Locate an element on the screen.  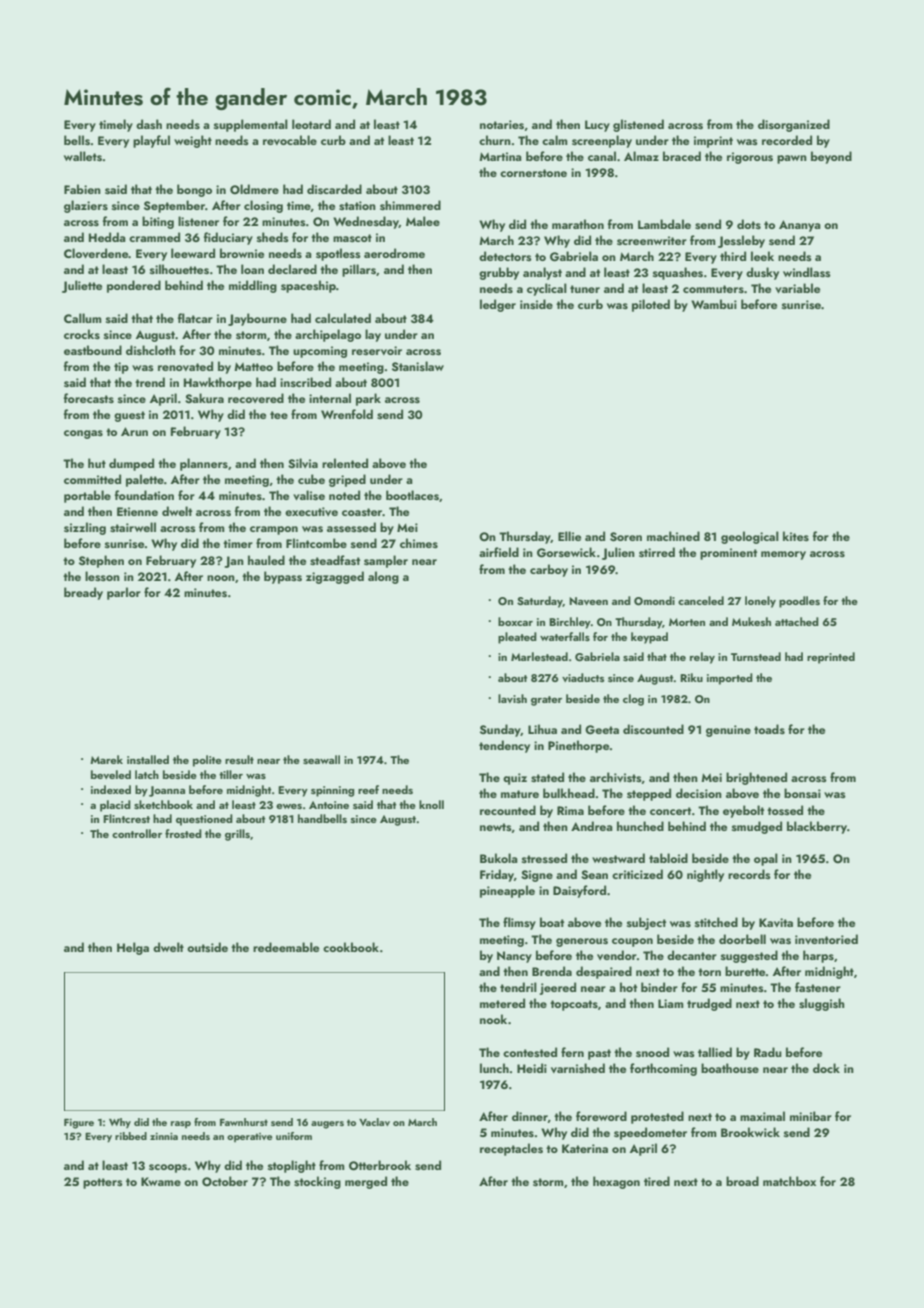
Soren is located at coordinates (626, 537).
